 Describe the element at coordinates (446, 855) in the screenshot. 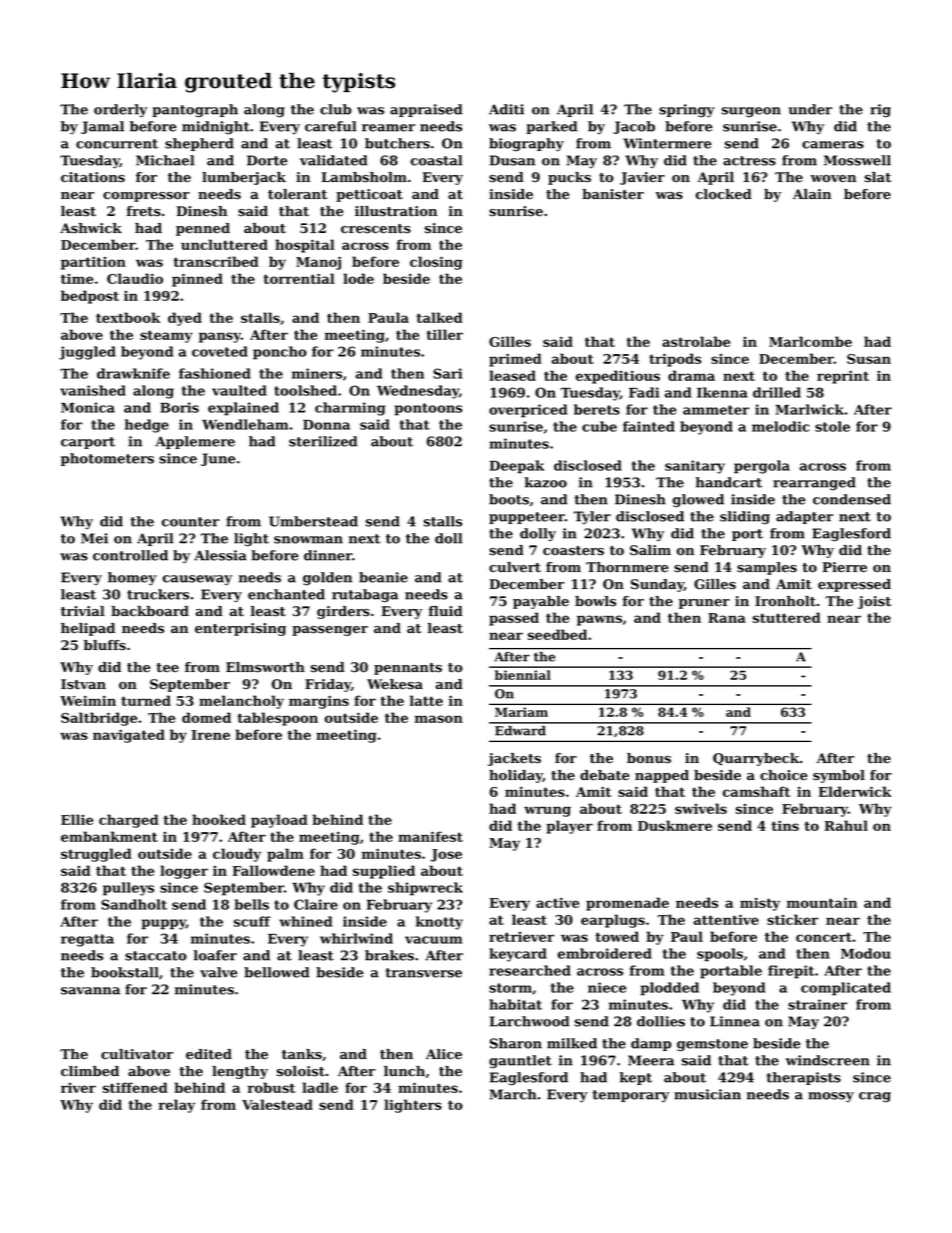

I see `Jose` at that location.
